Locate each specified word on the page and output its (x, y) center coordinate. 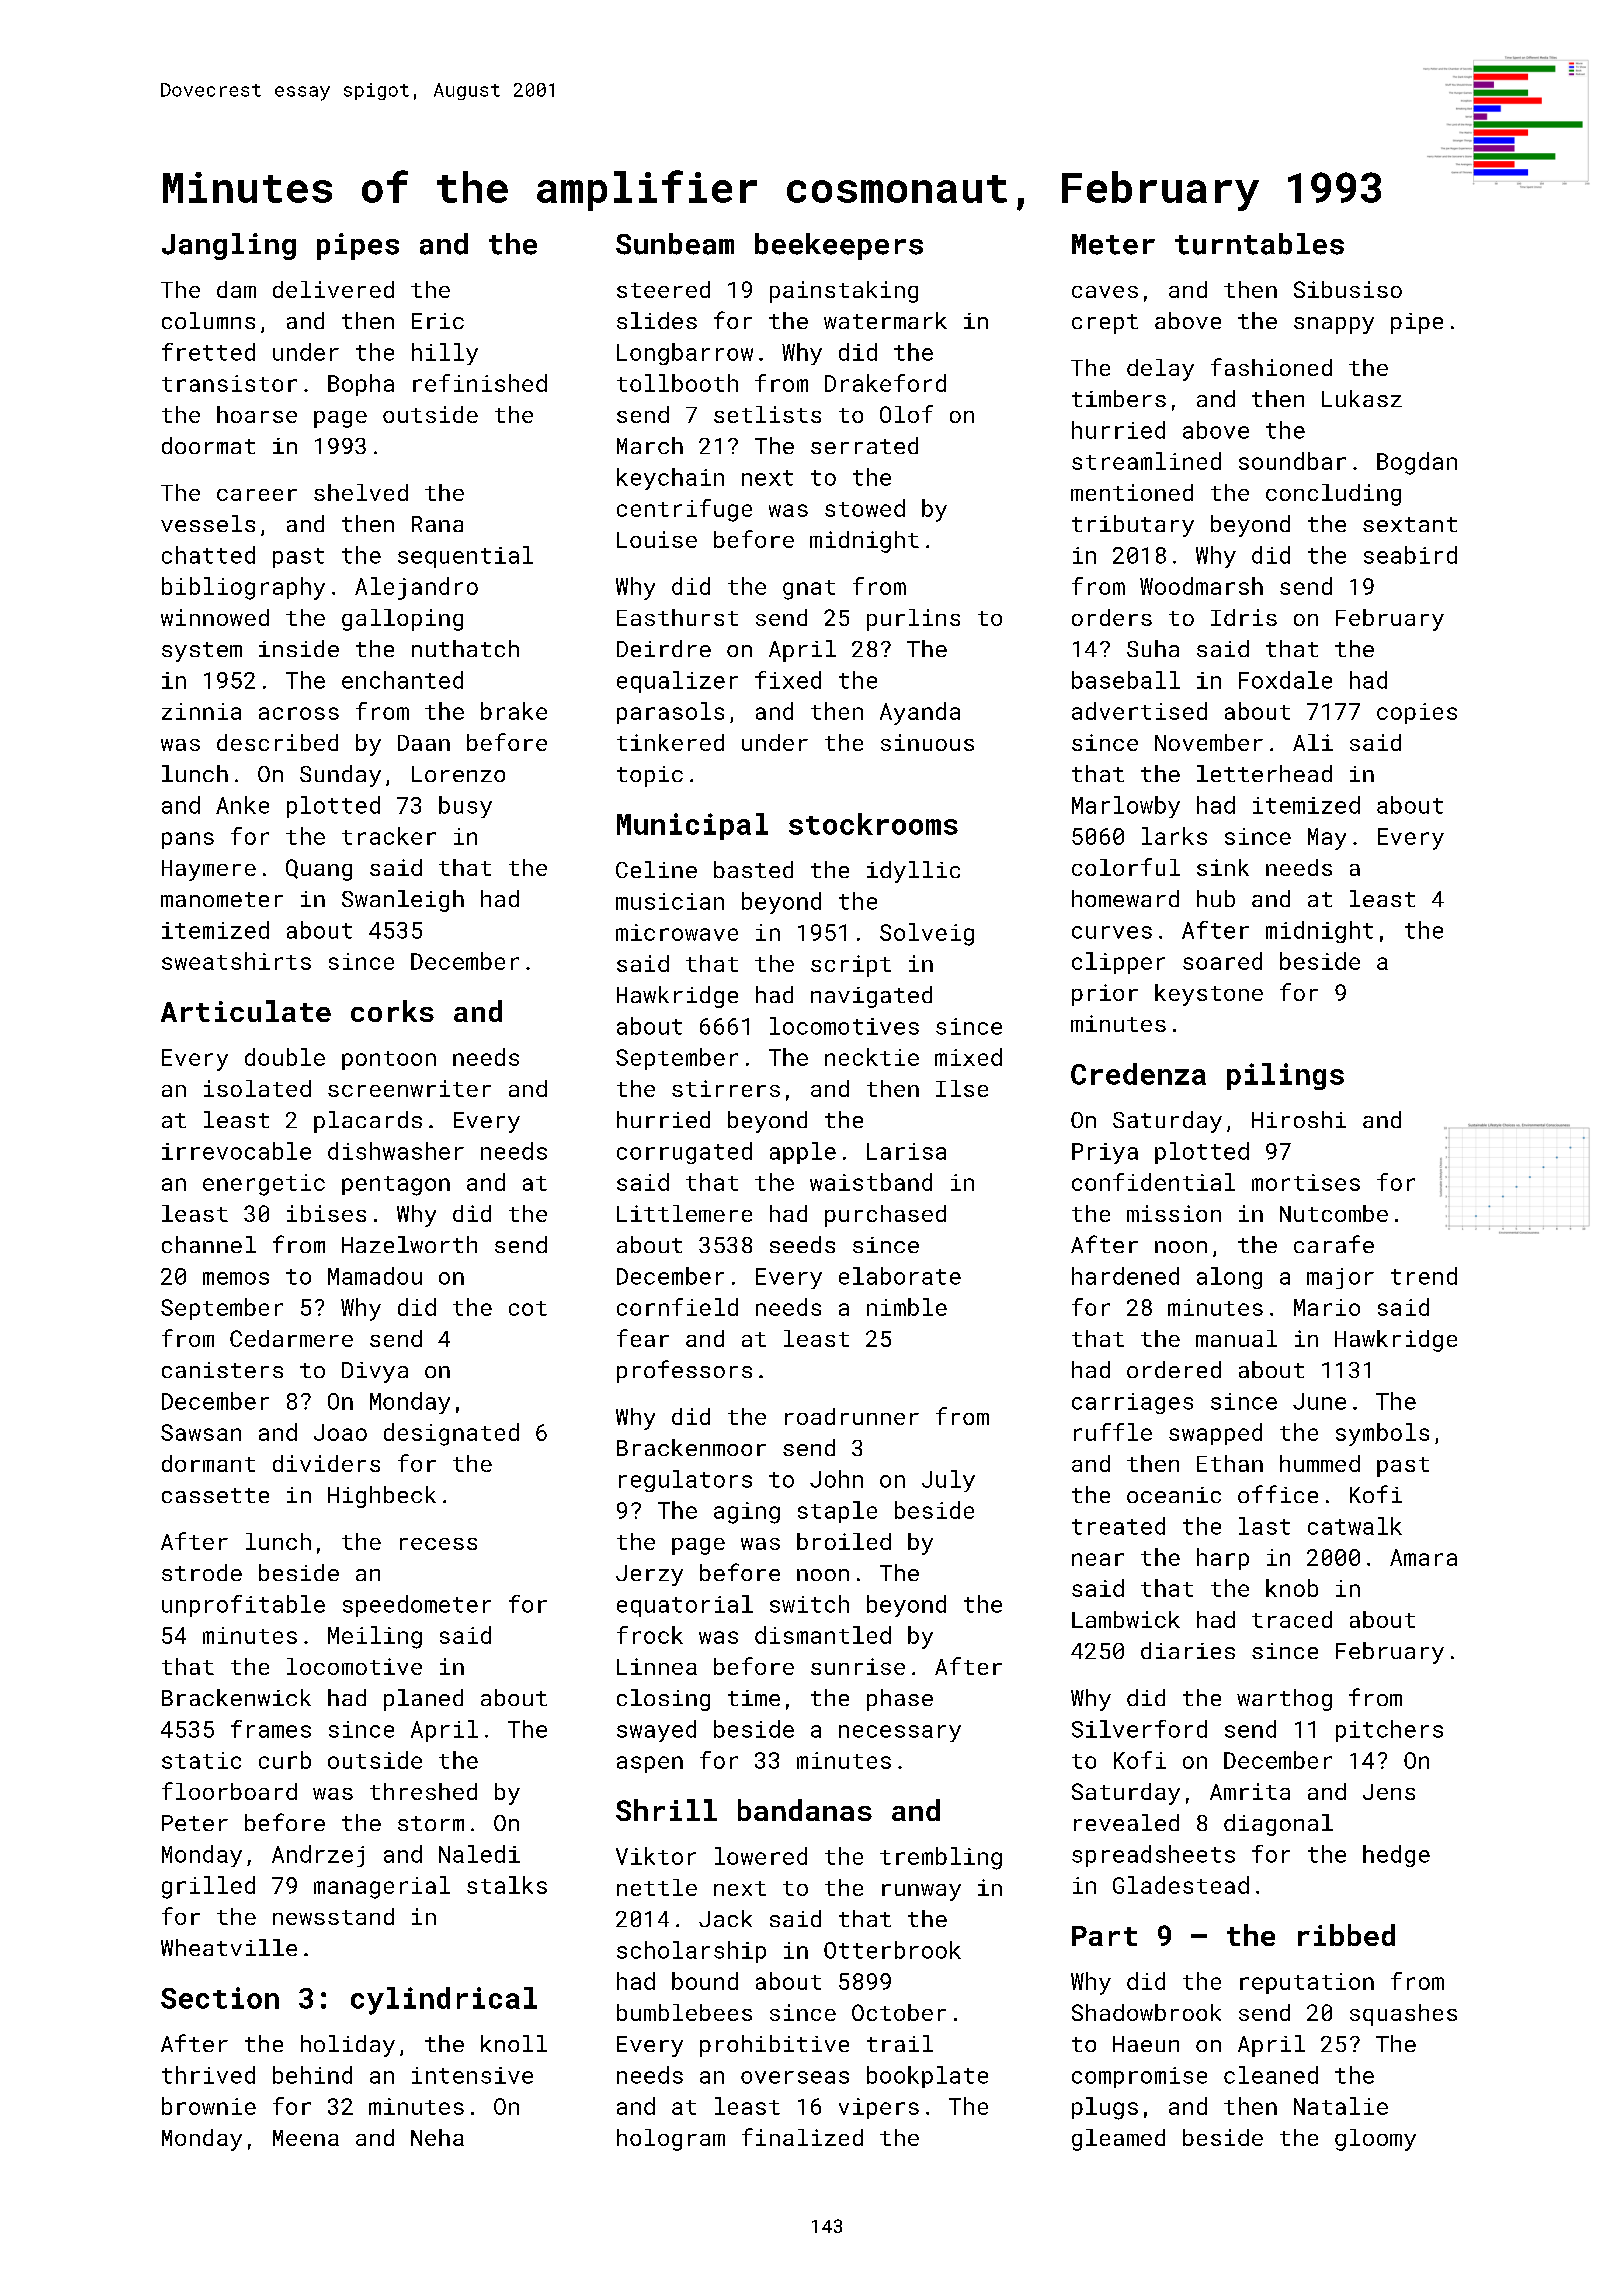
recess (438, 1544)
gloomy (1375, 2140)
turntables (1259, 244)
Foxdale (1285, 680)
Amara (1423, 1557)
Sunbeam (675, 244)
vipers (879, 2108)
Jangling (229, 246)
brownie (209, 2106)
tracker (389, 836)
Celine (656, 869)
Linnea (657, 1666)
